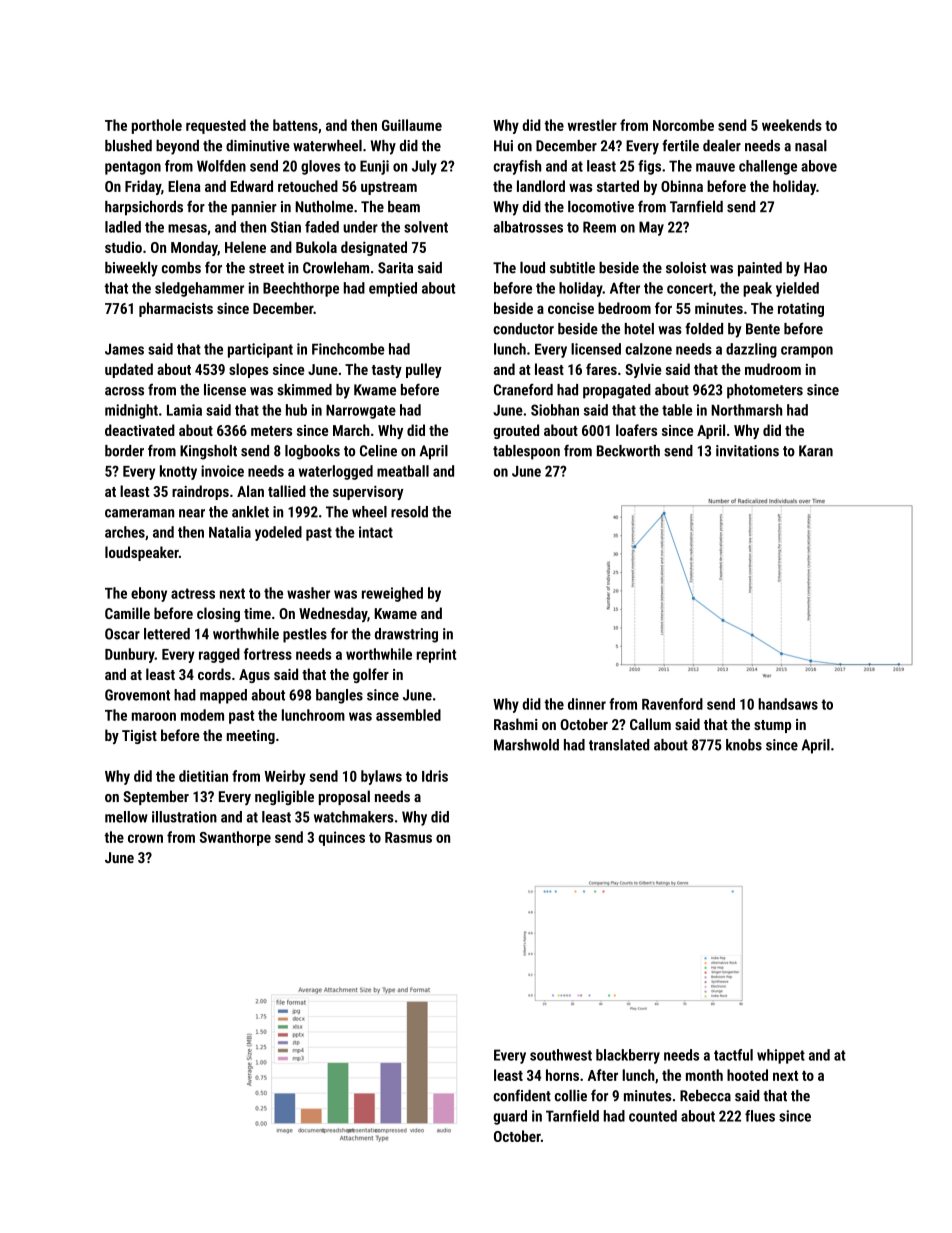  What do you see at coordinates (408, 837) in the page?
I see `Rasmus` at bounding box center [408, 837].
